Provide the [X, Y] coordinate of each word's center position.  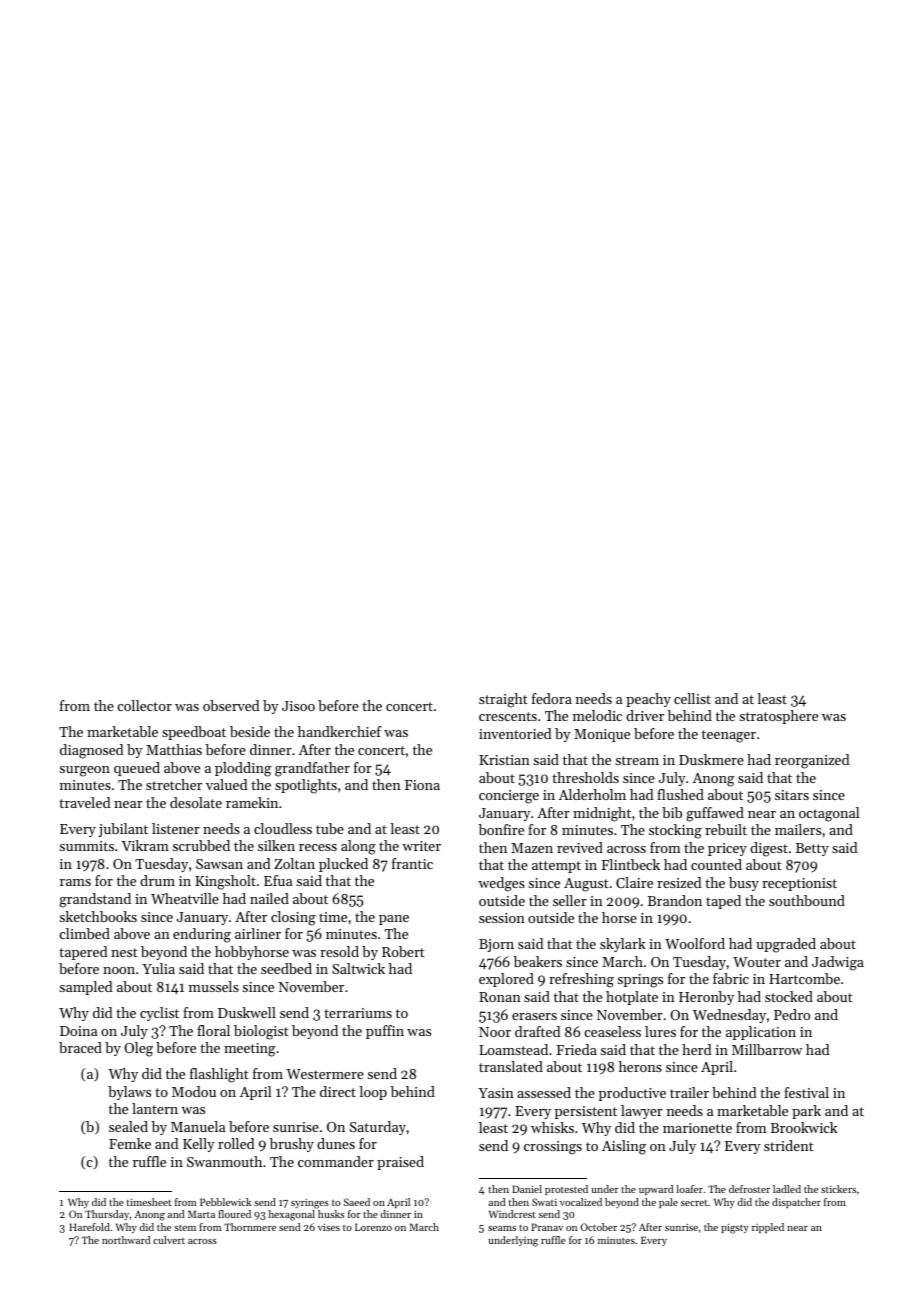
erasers [534, 1016]
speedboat [194, 733]
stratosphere [779, 717]
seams [502, 1228]
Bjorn [496, 945]
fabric [731, 978]
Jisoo [298, 706]
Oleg [138, 1049]
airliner [258, 933]
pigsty [735, 1228]
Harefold [89, 1227]
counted [716, 864]
